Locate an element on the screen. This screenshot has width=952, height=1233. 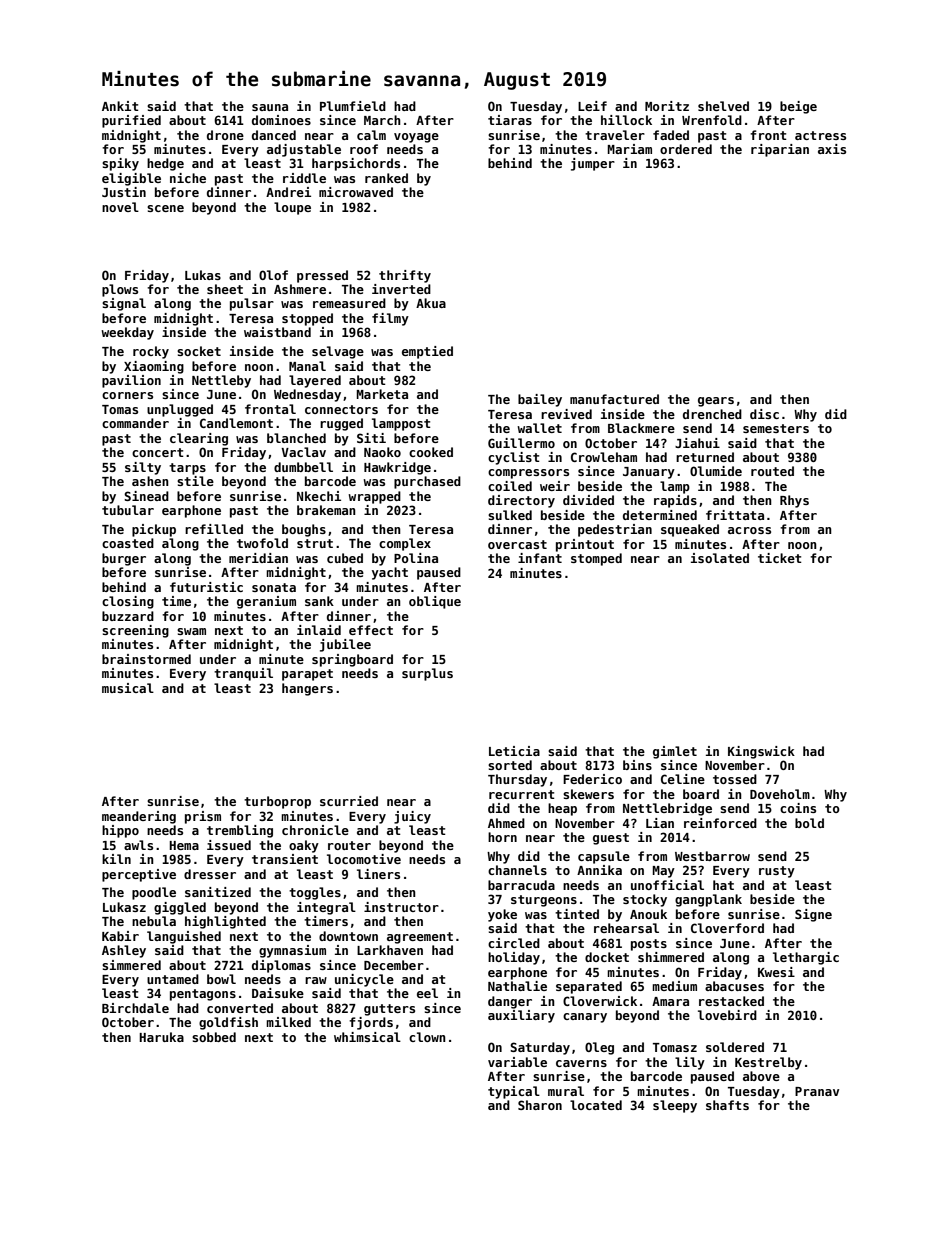
Haruka is located at coordinates (161, 1037).
